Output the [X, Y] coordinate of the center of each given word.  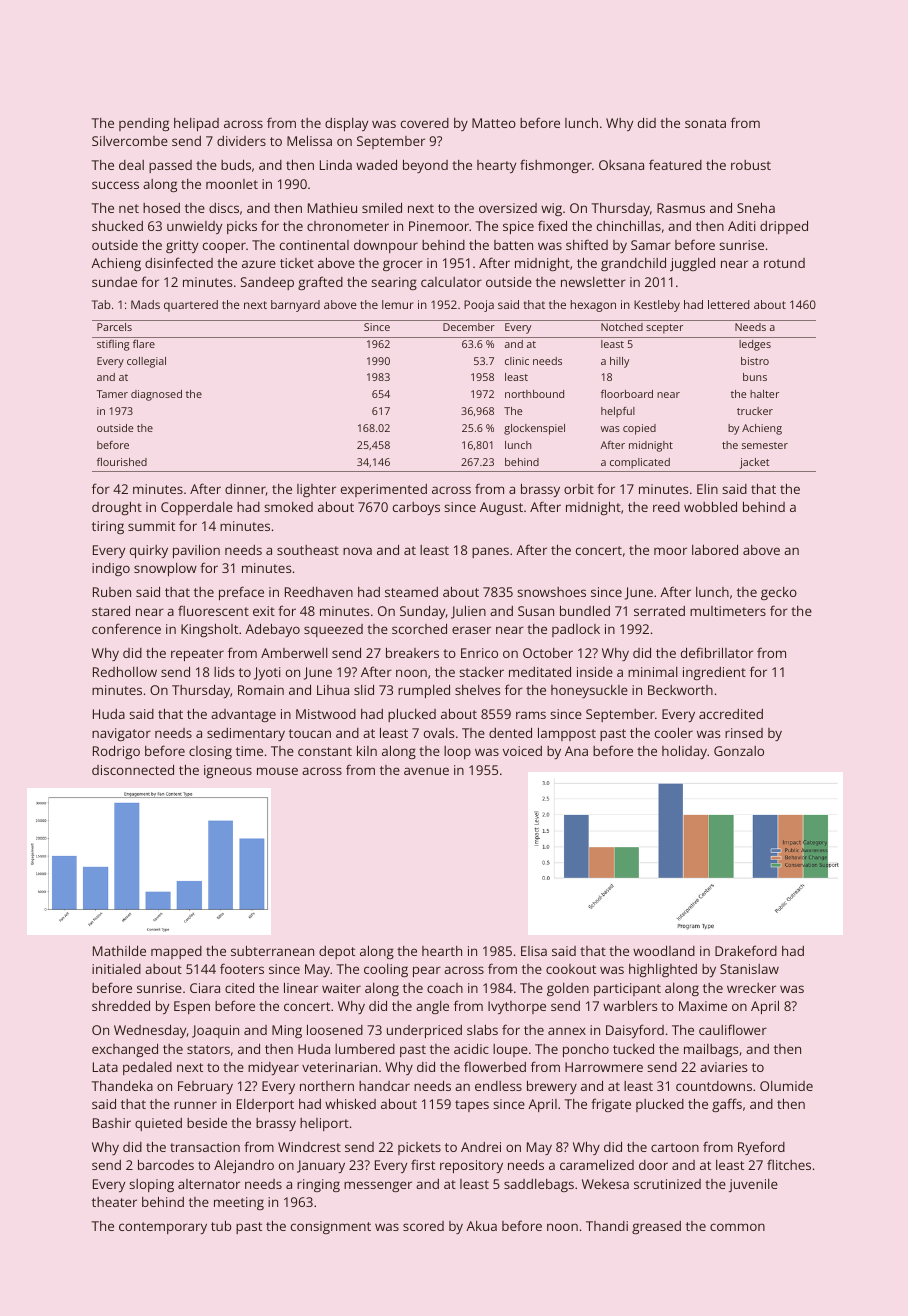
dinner [245, 490]
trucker [755, 411]
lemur [398, 304]
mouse [277, 771]
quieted [158, 1124]
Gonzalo [739, 751]
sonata [705, 123]
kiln [367, 750]
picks [242, 227]
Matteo [494, 123]
